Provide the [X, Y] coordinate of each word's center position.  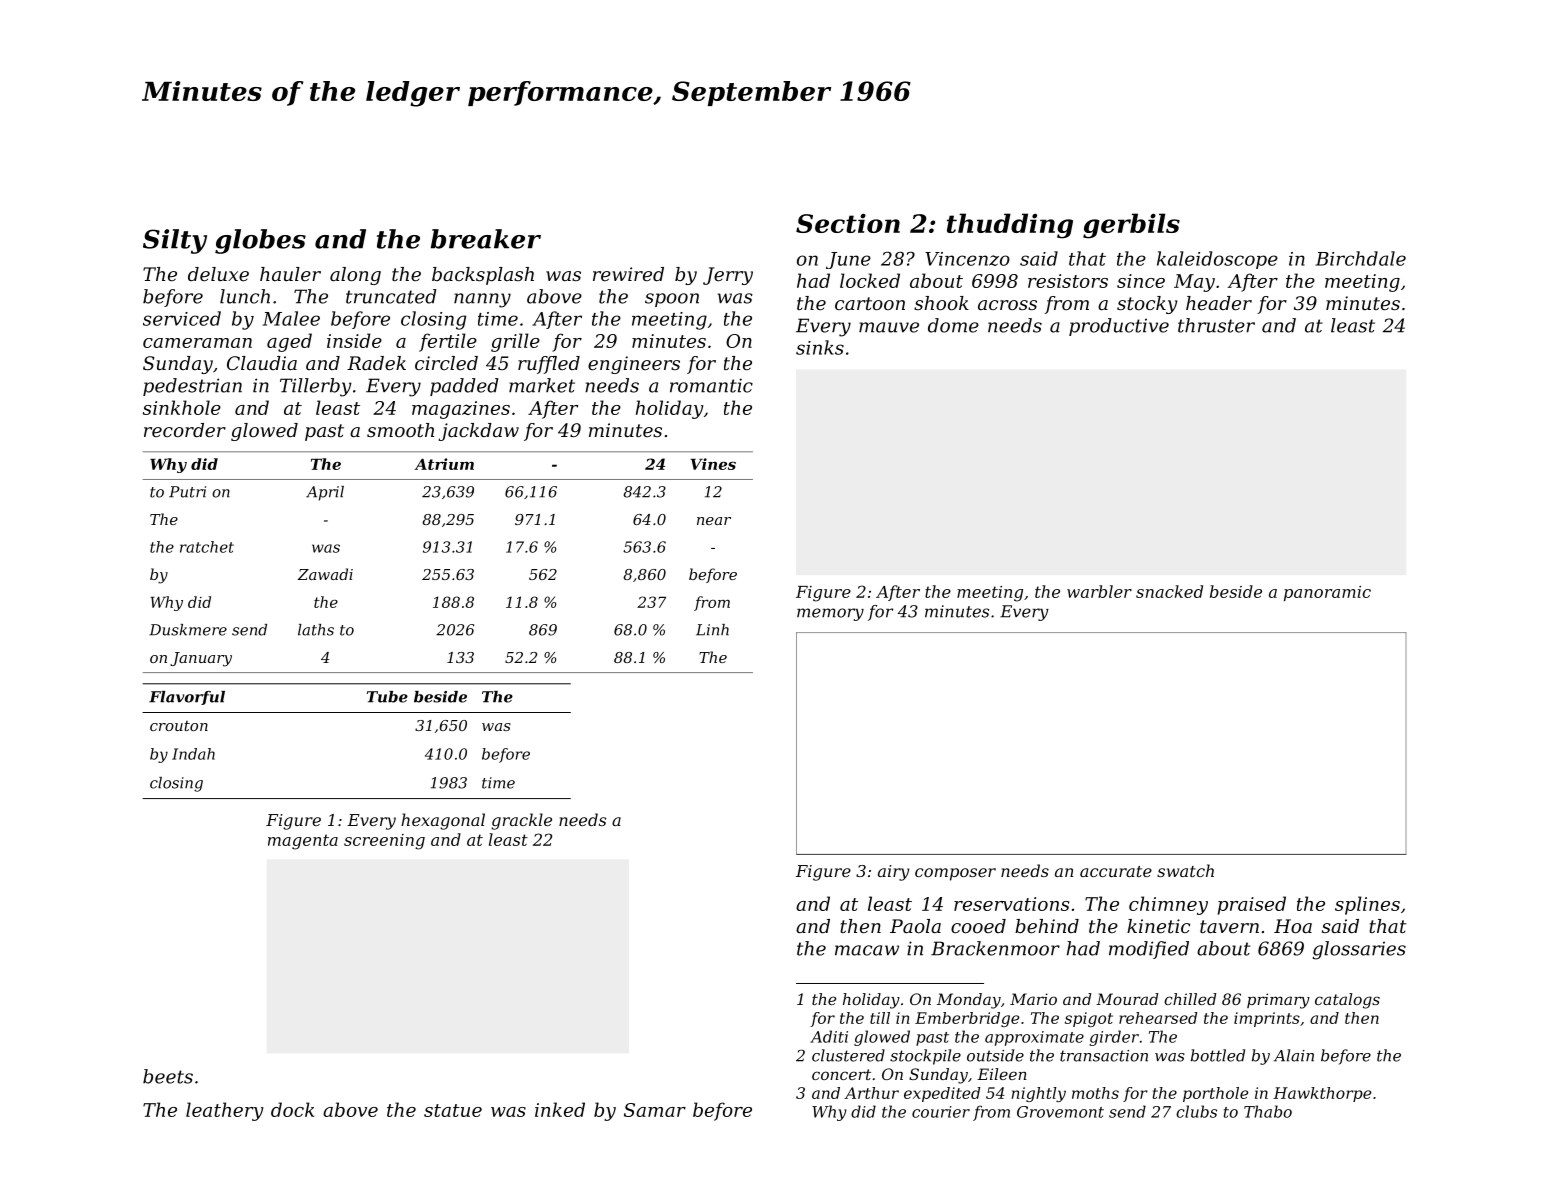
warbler [1099, 591]
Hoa [1293, 926]
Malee [291, 318]
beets [168, 1076]
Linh [712, 630]
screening [384, 842]
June [848, 260]
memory [830, 614]
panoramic [1327, 593]
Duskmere [188, 630]
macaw [867, 950]
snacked [1169, 591]
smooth [400, 430]
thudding [1010, 226]
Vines [713, 464]
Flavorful [187, 698]
